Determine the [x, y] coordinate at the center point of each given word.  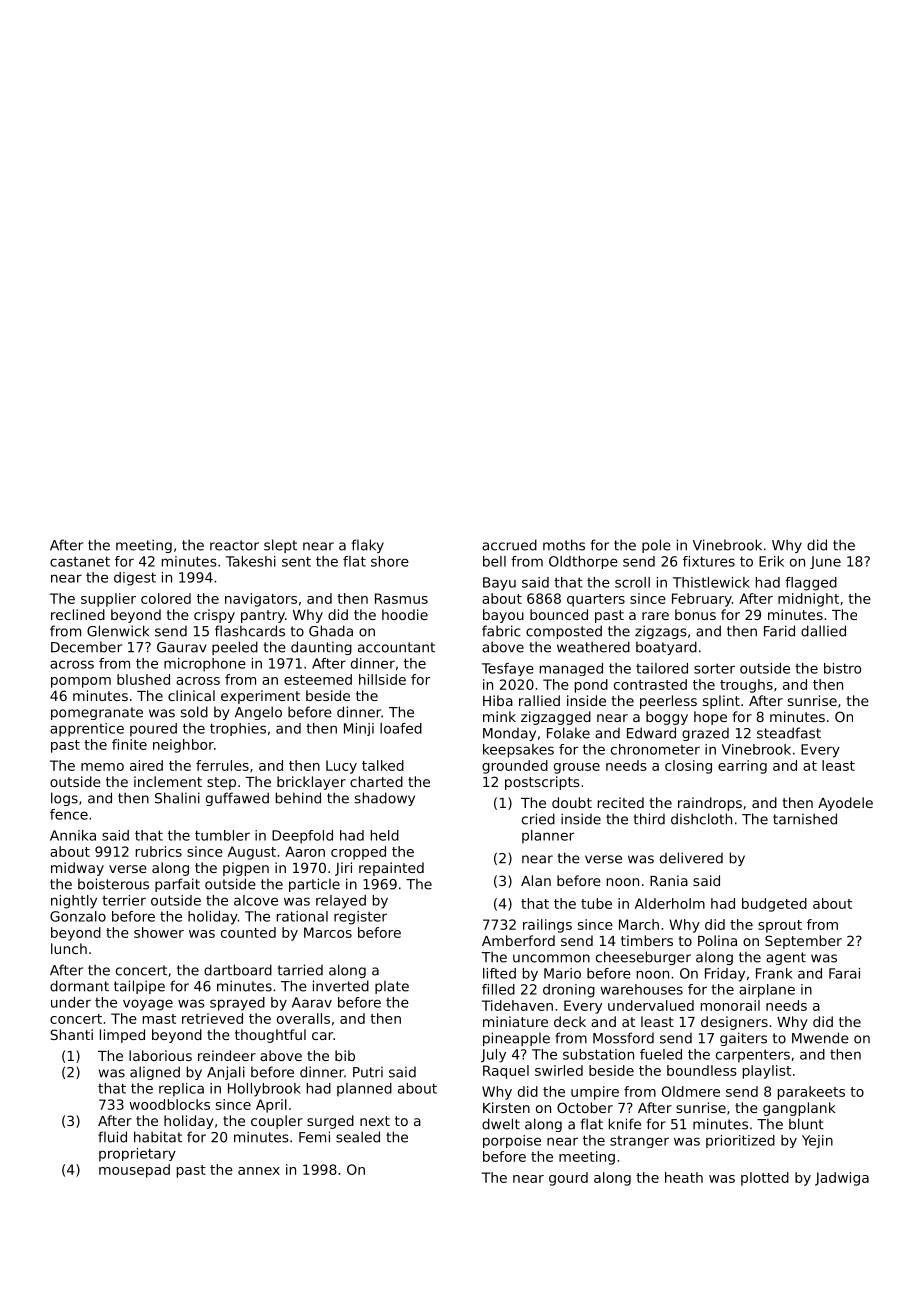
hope [710, 718]
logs [64, 799]
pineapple [516, 1039]
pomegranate [97, 713]
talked [383, 765]
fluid [112, 1137]
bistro [842, 668]
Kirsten [506, 1107]
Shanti [71, 1034]
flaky [368, 546]
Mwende [820, 1038]
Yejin [817, 1142]
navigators [261, 600]
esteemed [318, 679]
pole [656, 546]
